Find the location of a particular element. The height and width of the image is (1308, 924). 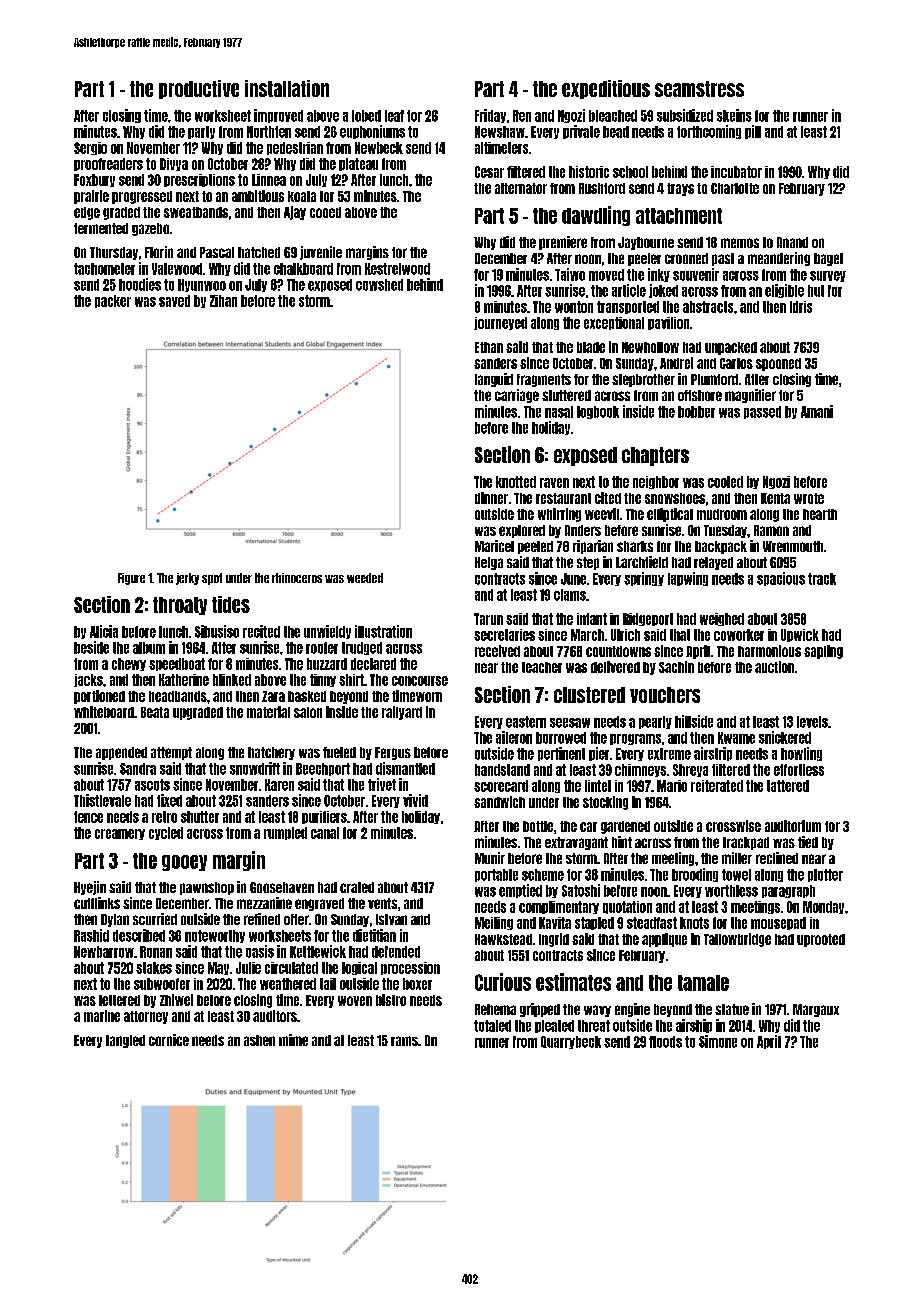

leaf is located at coordinates (394, 116).
